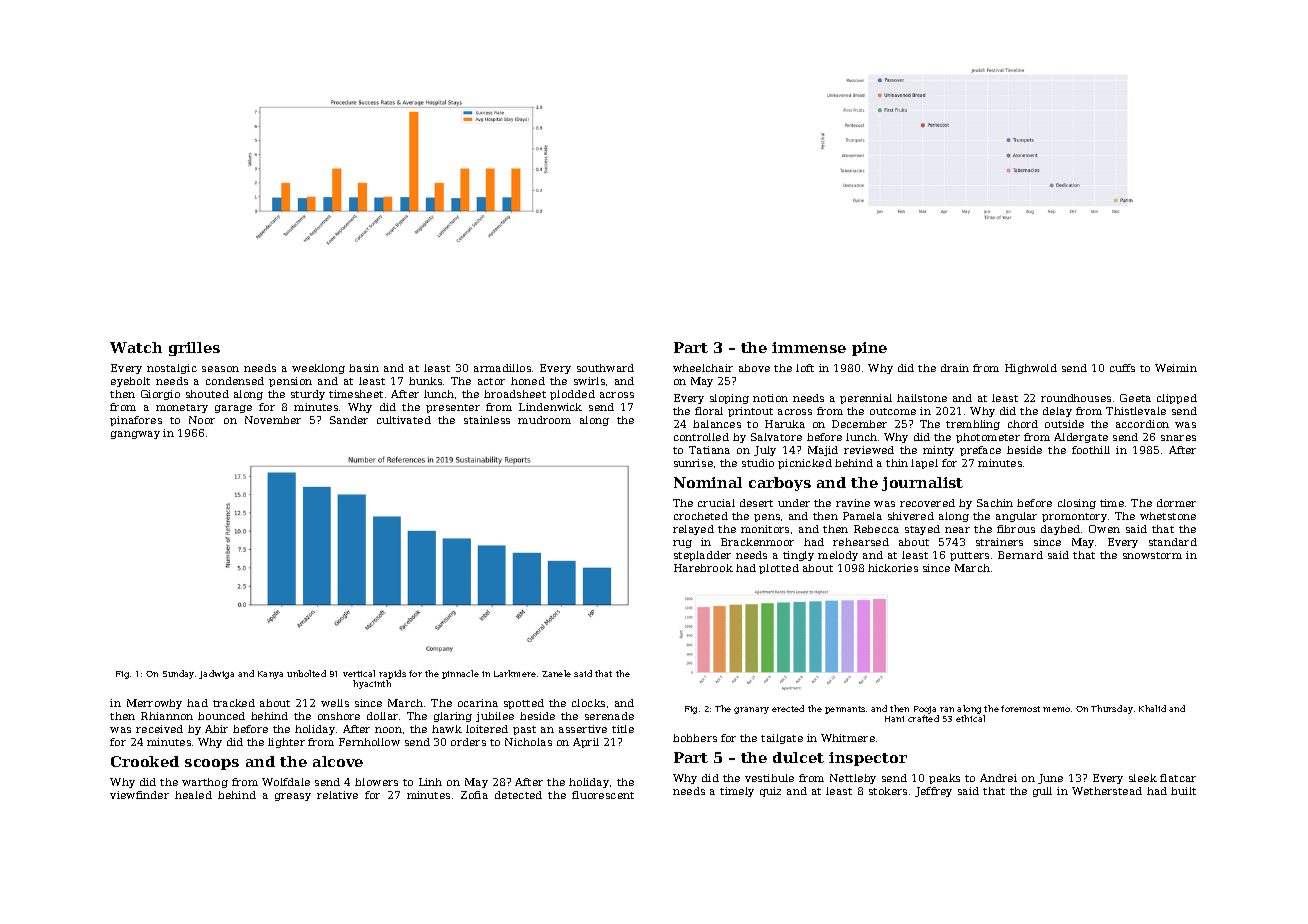  Describe the element at coordinates (528, 742) in the screenshot. I see `Nicholas` at that location.
